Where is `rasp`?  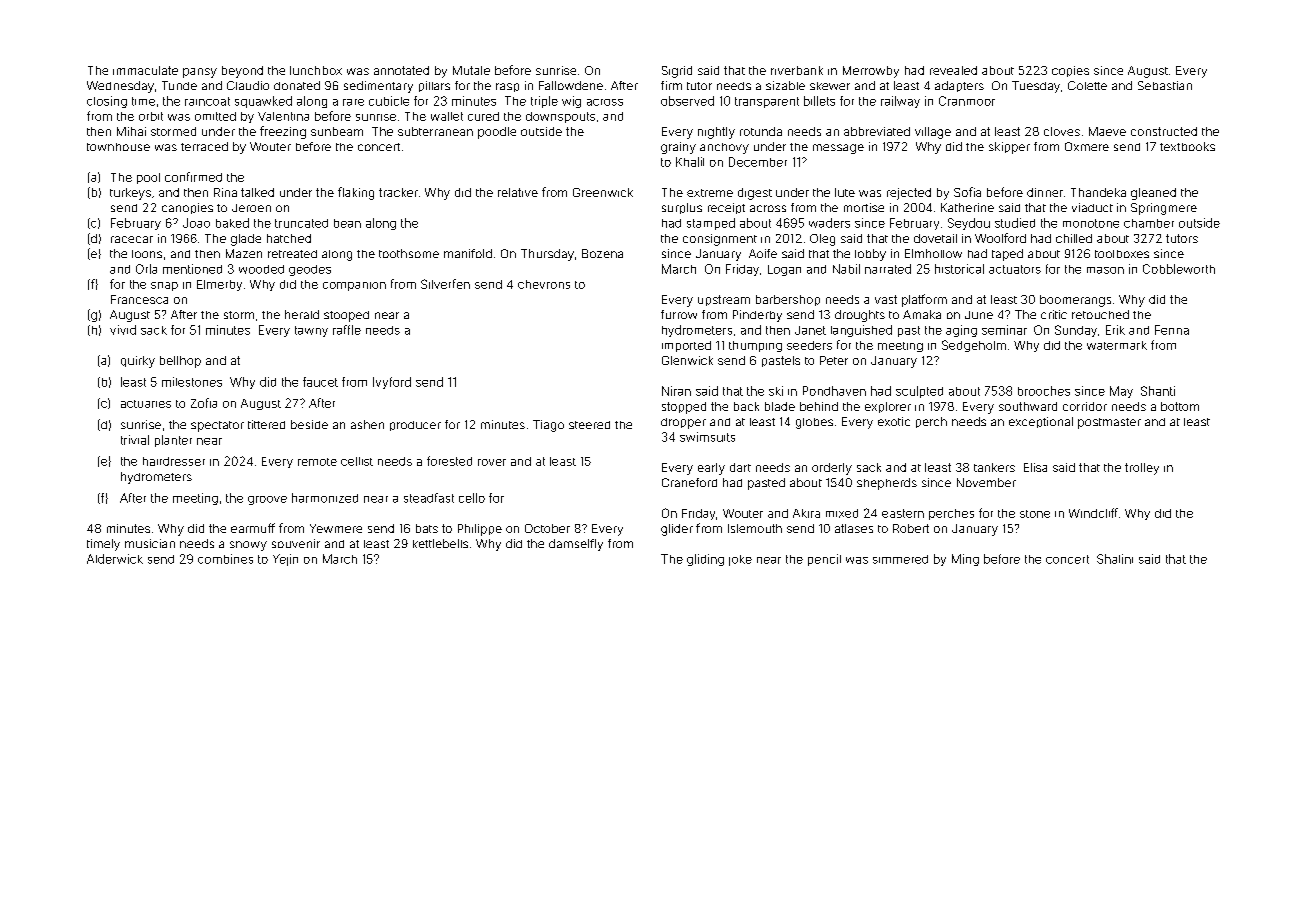 rasp is located at coordinates (507, 87).
